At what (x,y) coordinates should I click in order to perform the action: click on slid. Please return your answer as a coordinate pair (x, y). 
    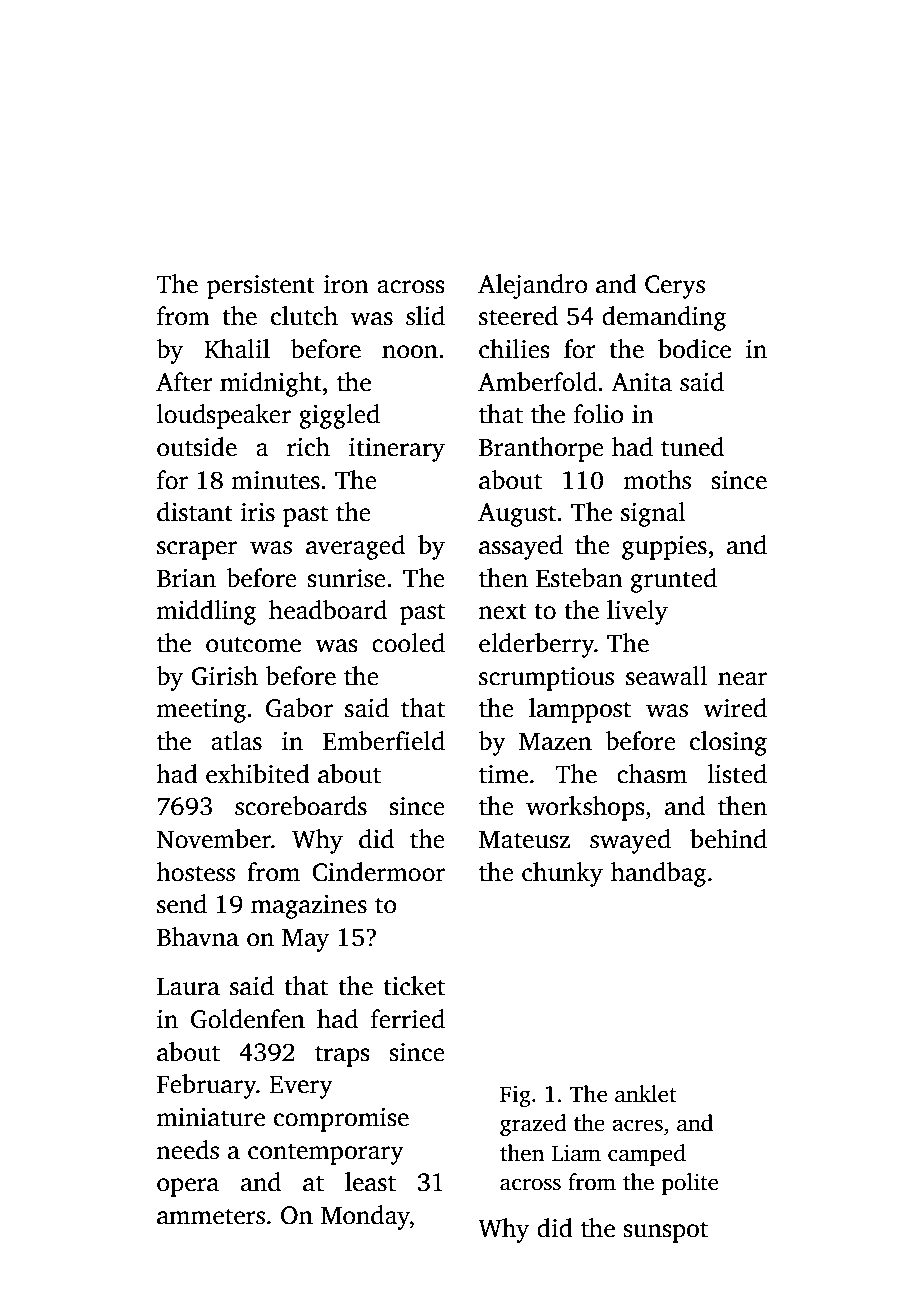
    Looking at the image, I should click on (425, 316).
